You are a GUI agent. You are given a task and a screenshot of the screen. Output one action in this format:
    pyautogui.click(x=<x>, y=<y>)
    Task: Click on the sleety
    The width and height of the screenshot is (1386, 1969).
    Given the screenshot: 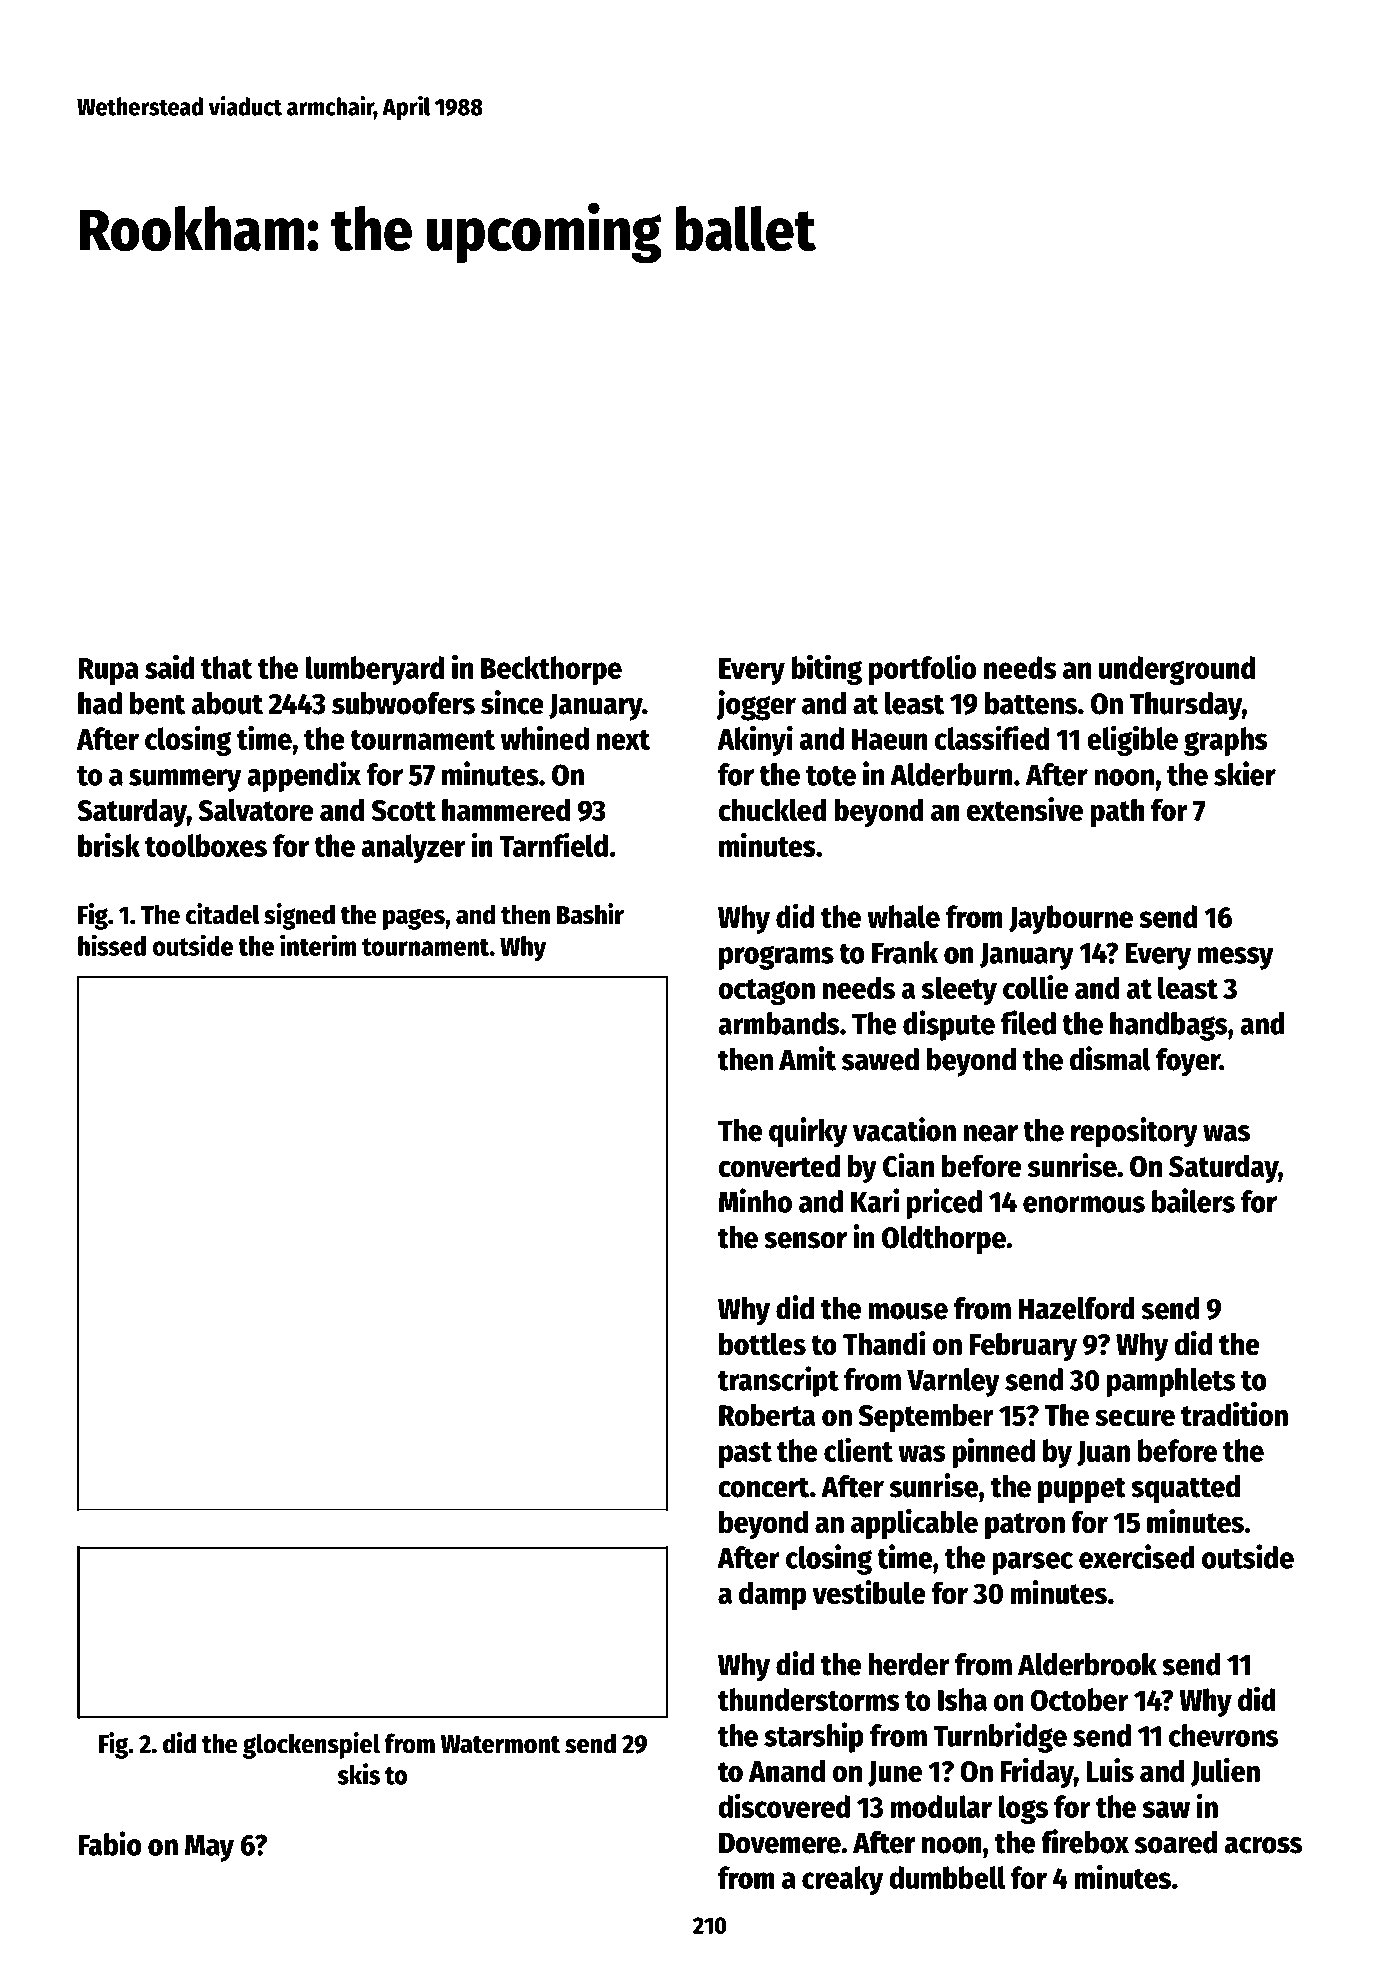 What is the action you would take?
    pyautogui.click(x=959, y=991)
